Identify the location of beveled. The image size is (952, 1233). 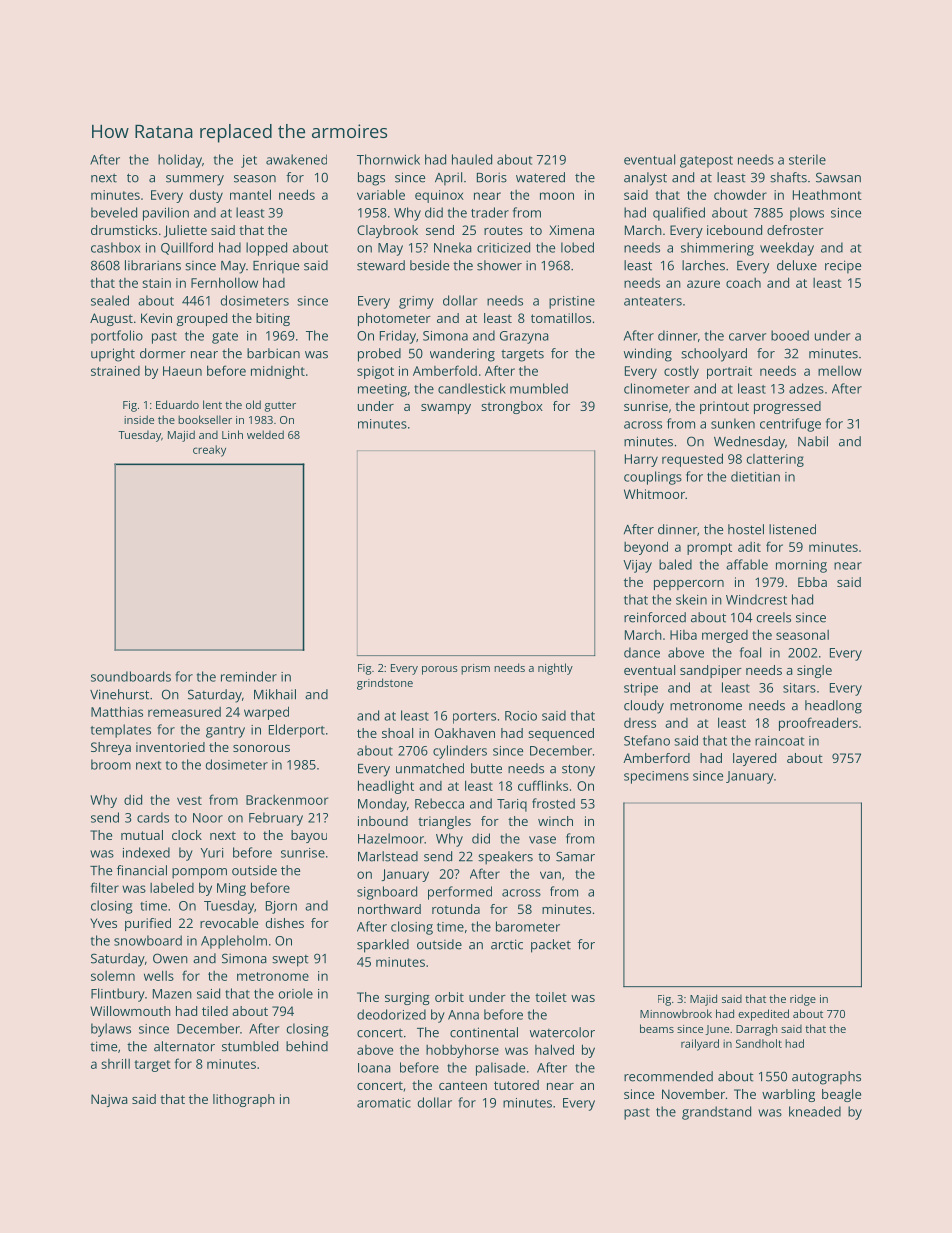
(114, 212).
